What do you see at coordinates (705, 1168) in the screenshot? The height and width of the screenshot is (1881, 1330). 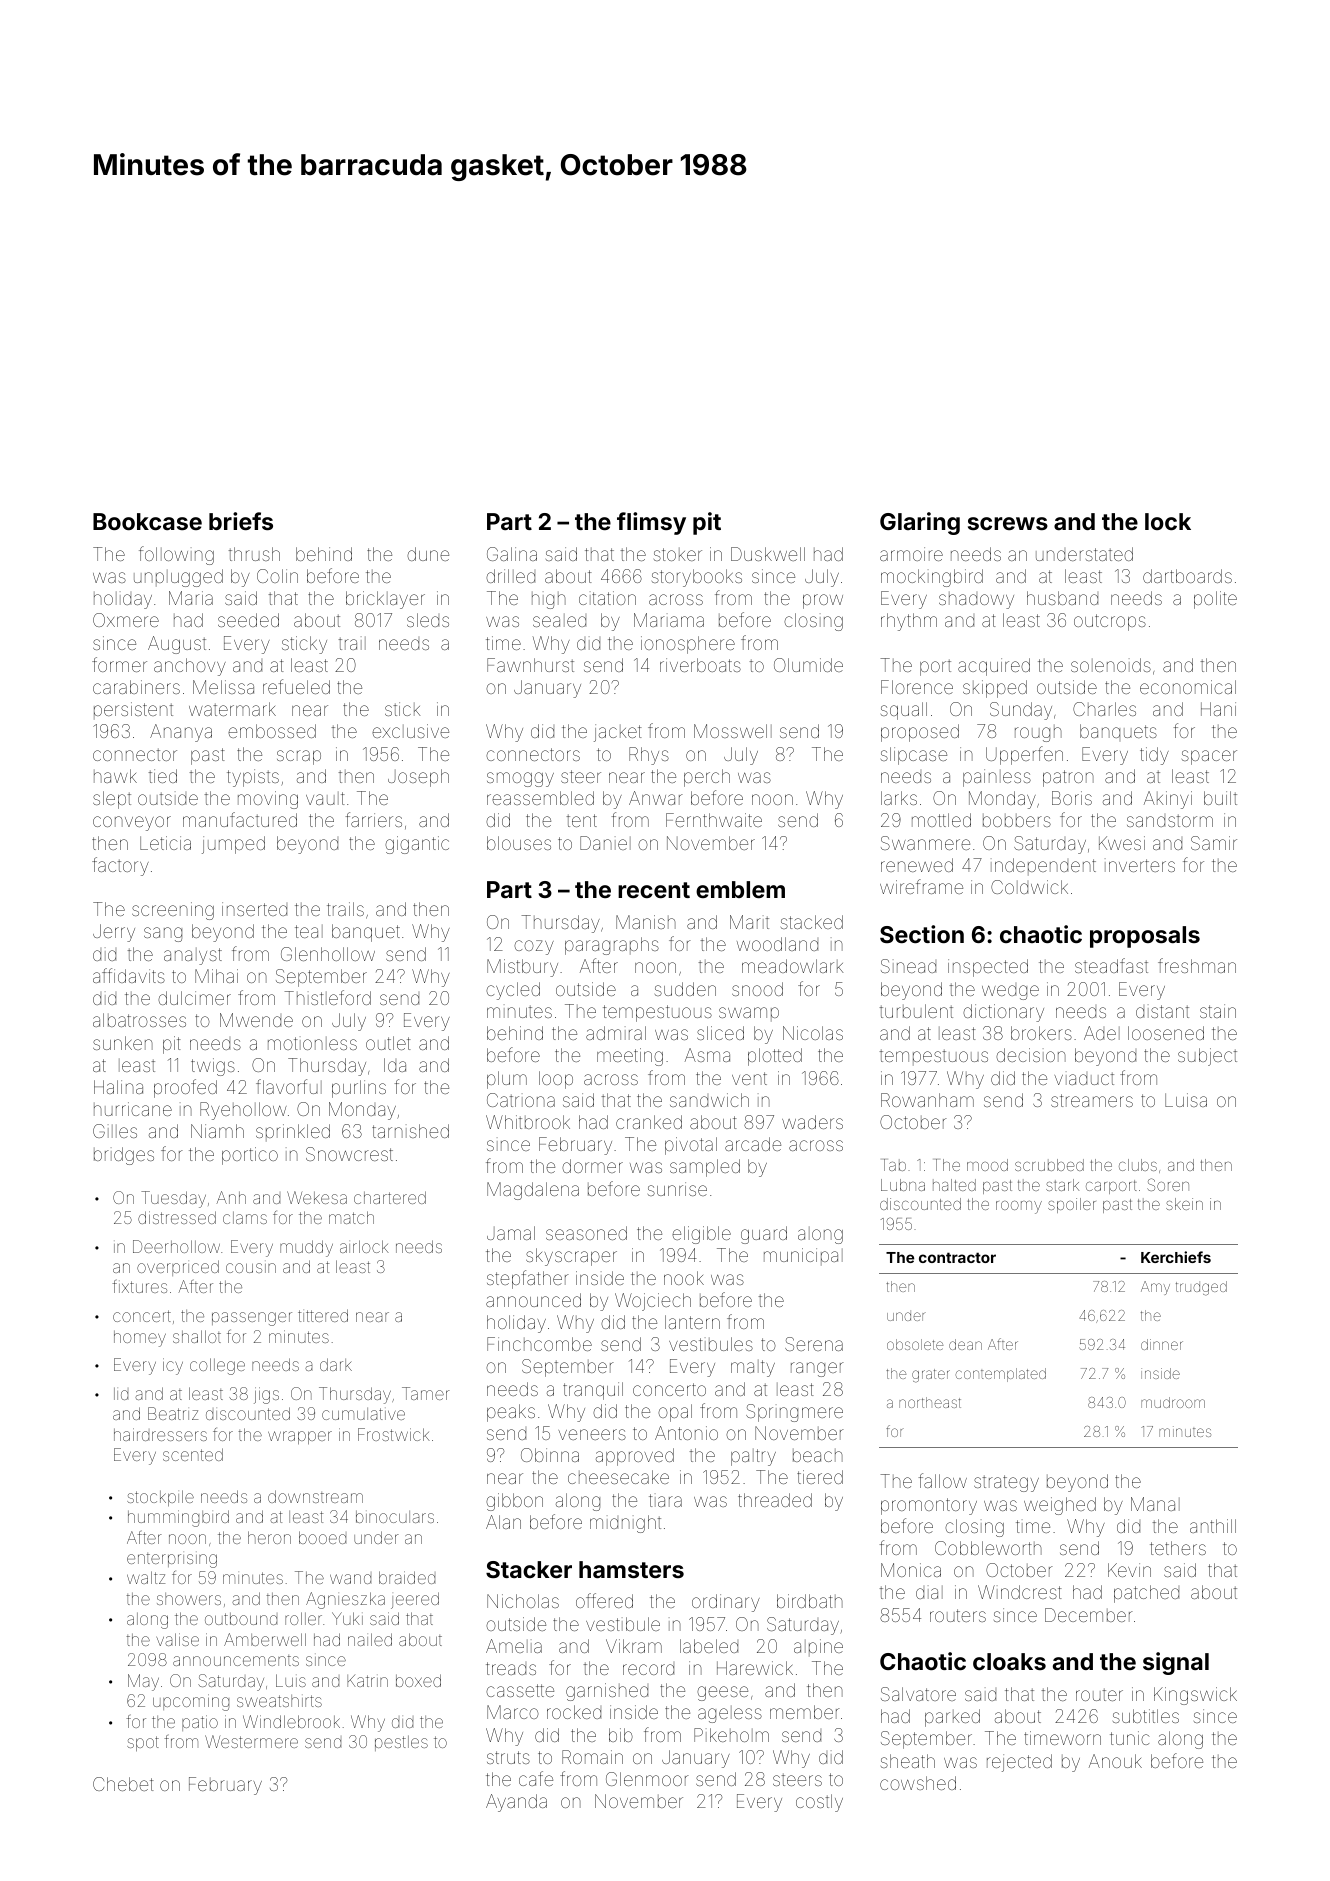 I see `sampled` at bounding box center [705, 1168].
